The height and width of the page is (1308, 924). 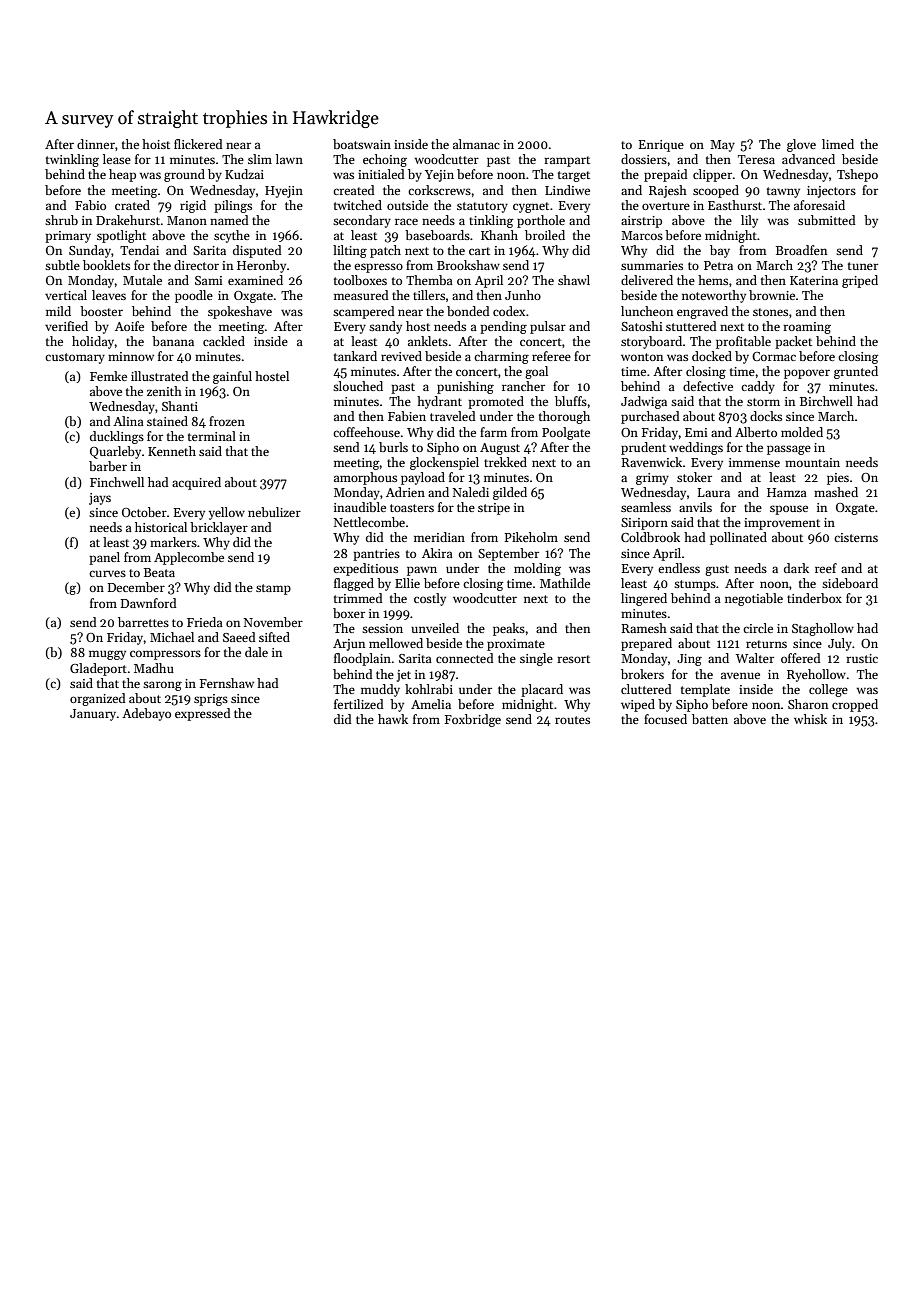 I want to click on batten, so click(x=710, y=719).
